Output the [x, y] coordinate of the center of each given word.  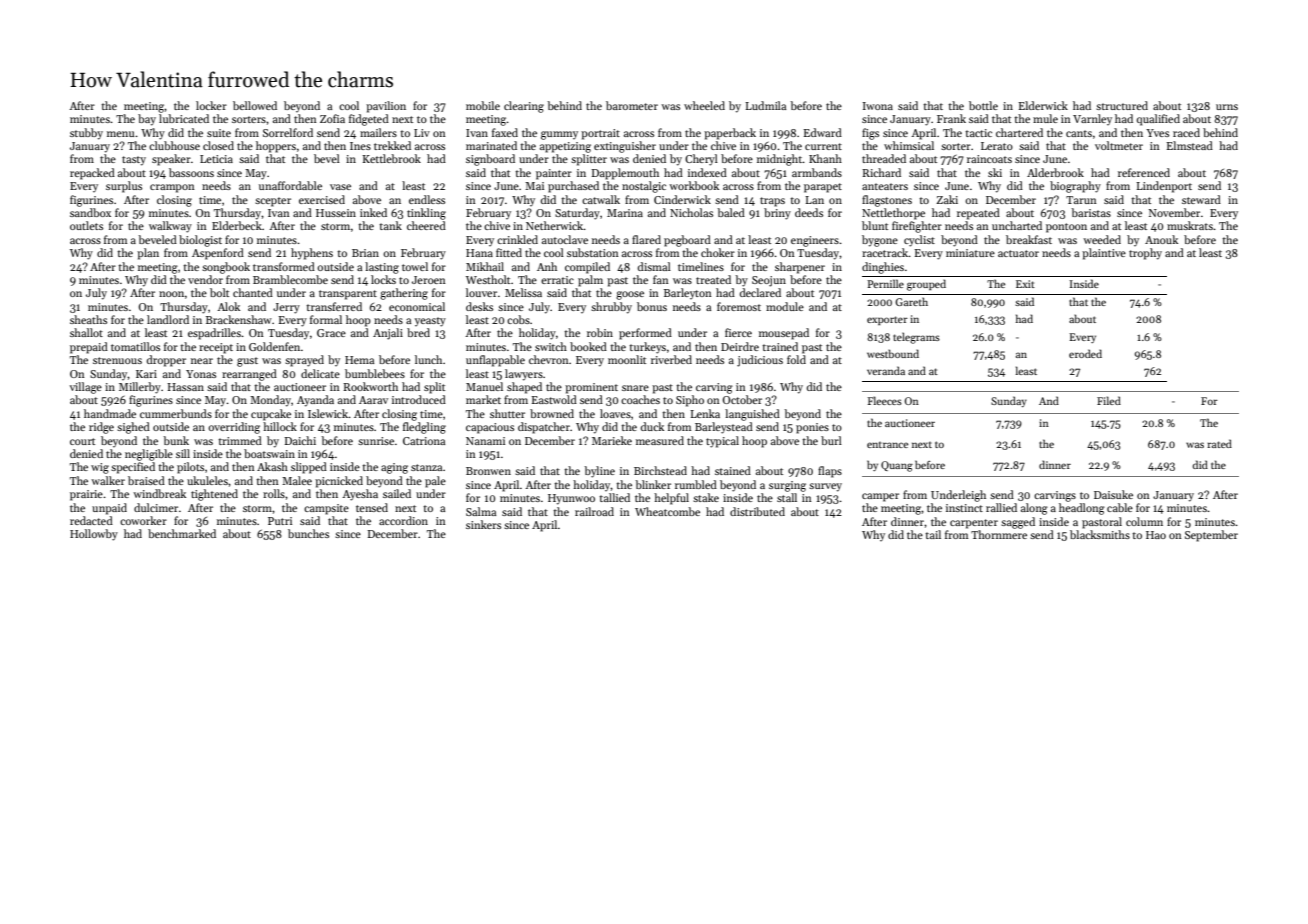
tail [933, 534]
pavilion [386, 107]
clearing [524, 107]
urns [1227, 107]
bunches [308, 533]
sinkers [483, 524]
